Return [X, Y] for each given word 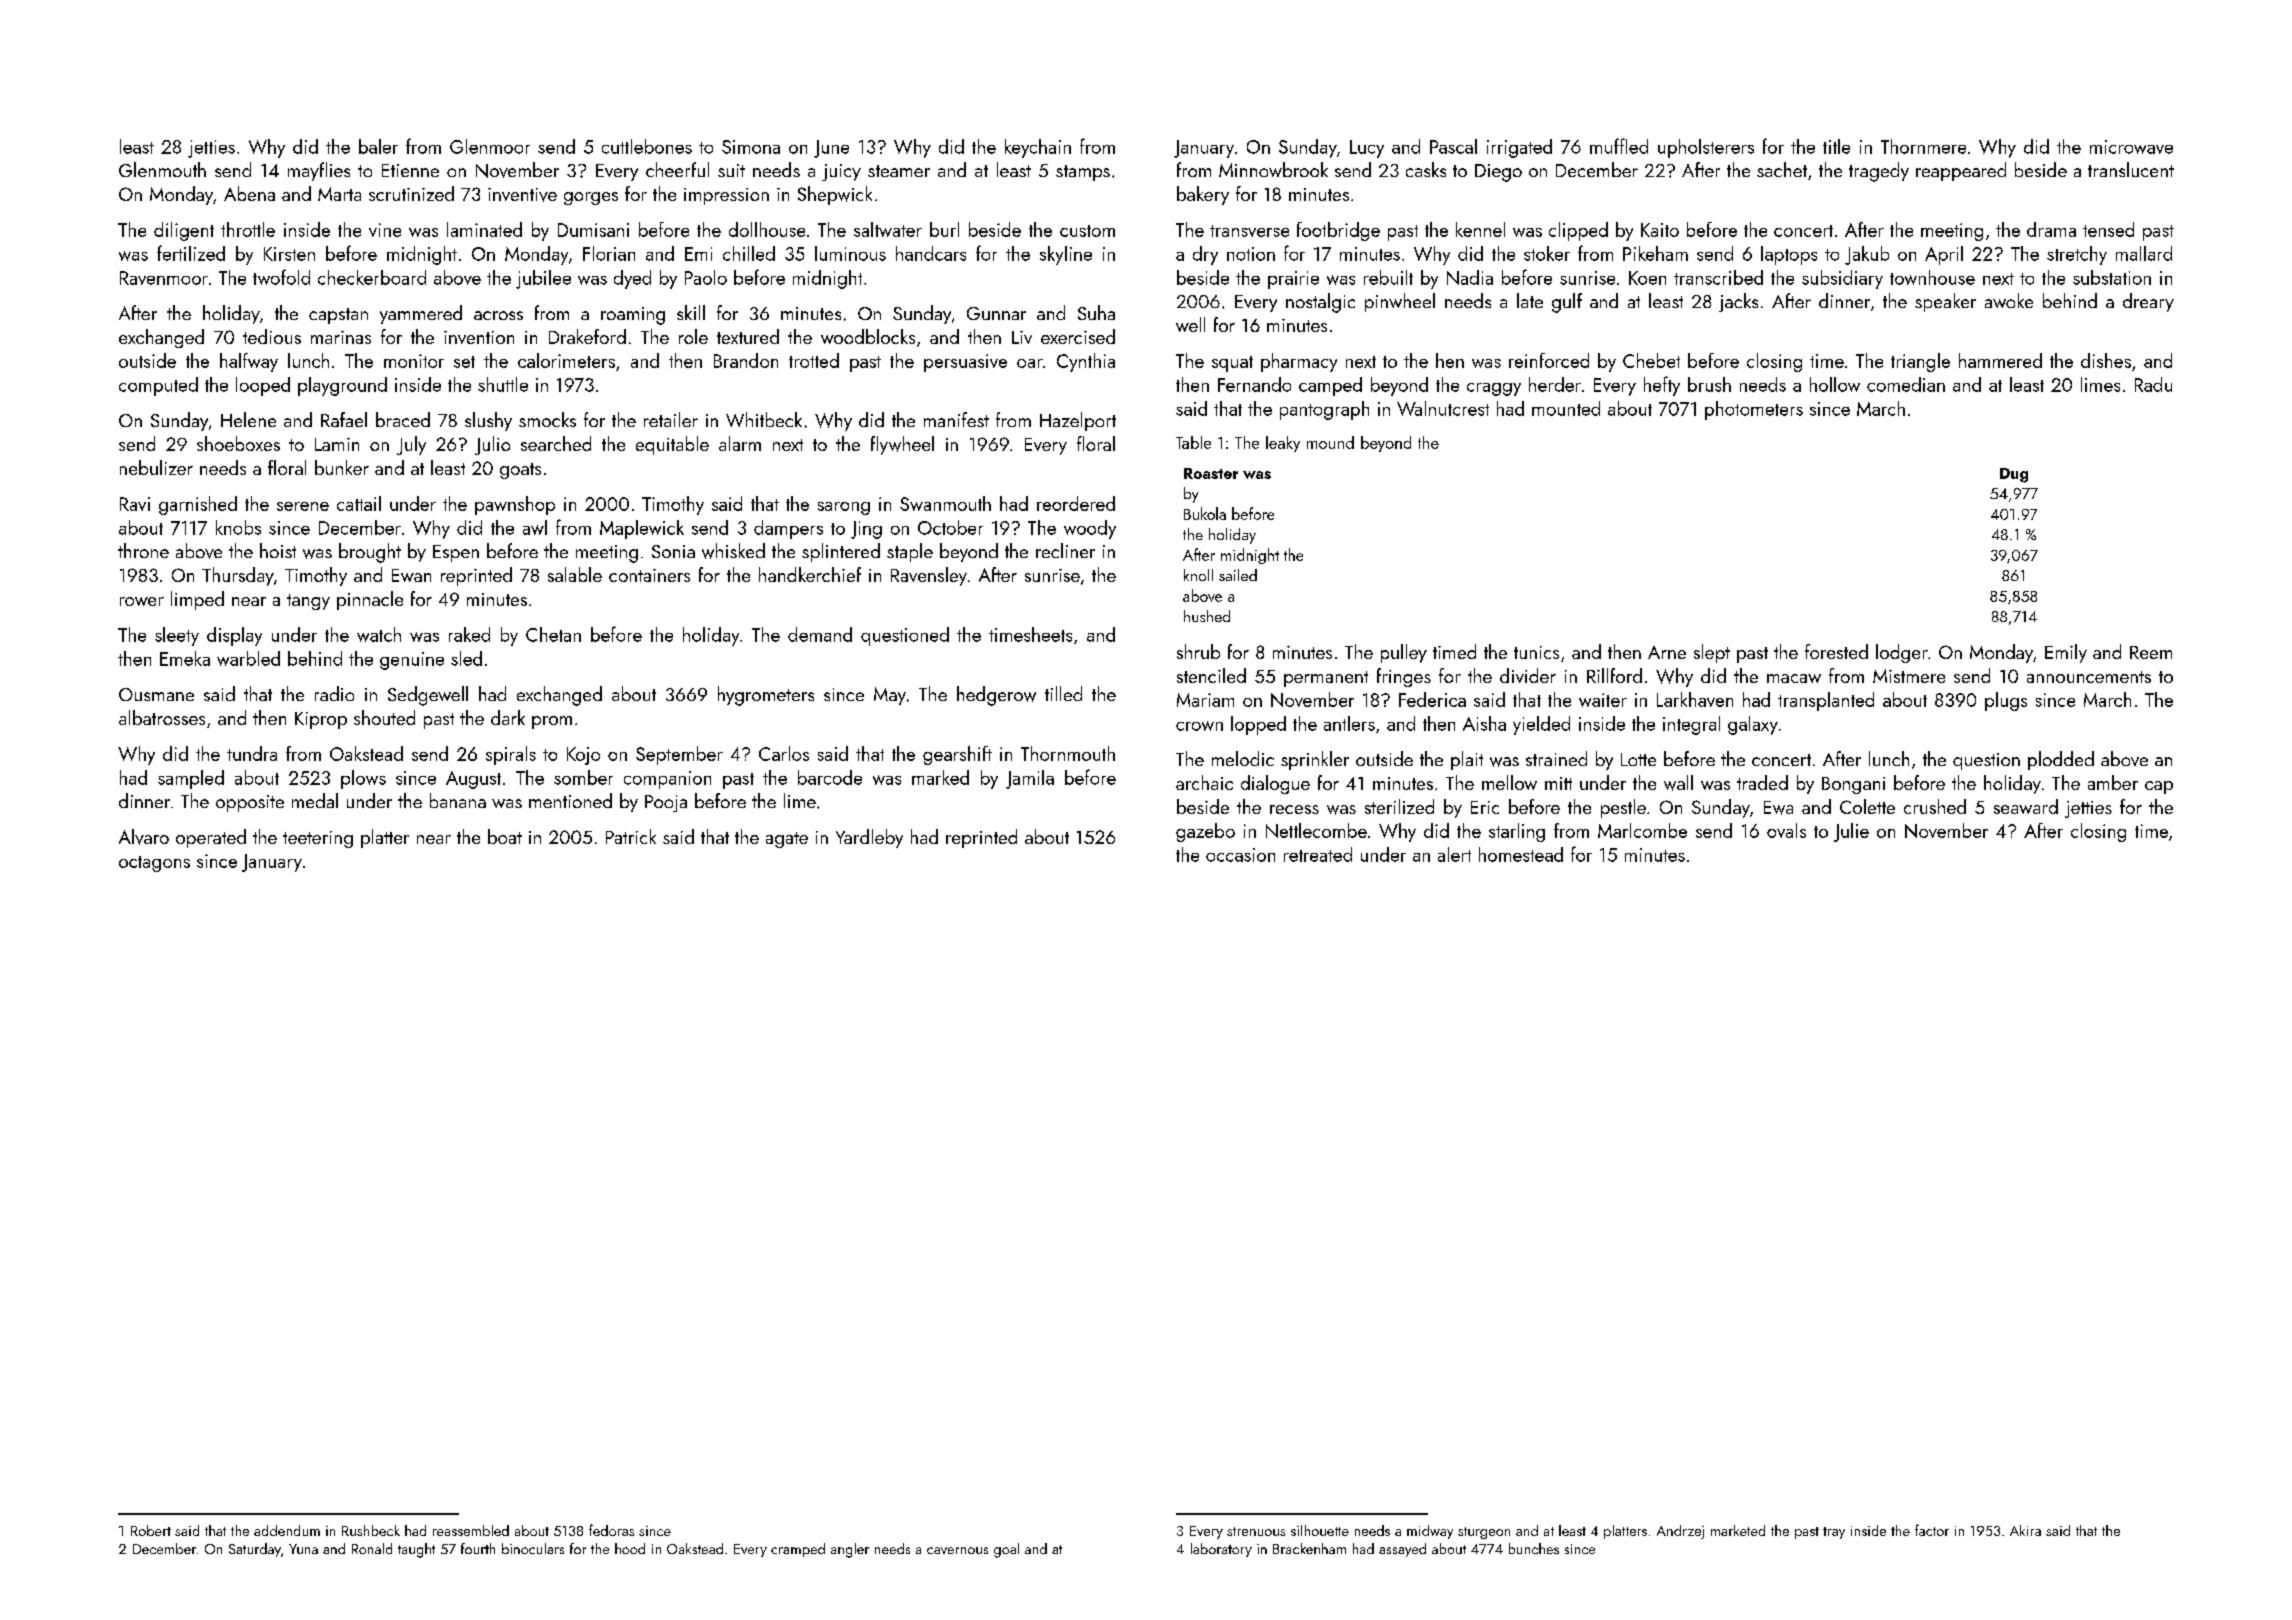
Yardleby [869, 838]
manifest [956, 419]
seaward [2026, 806]
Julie [1851, 832]
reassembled [471, 1530]
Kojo [583, 756]
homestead [1521, 854]
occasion [1240, 855]
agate [787, 840]
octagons [154, 864]
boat [505, 836]
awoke [2009, 300]
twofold [281, 277]
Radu [2153, 384]
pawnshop [515, 505]
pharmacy [1299, 362]
